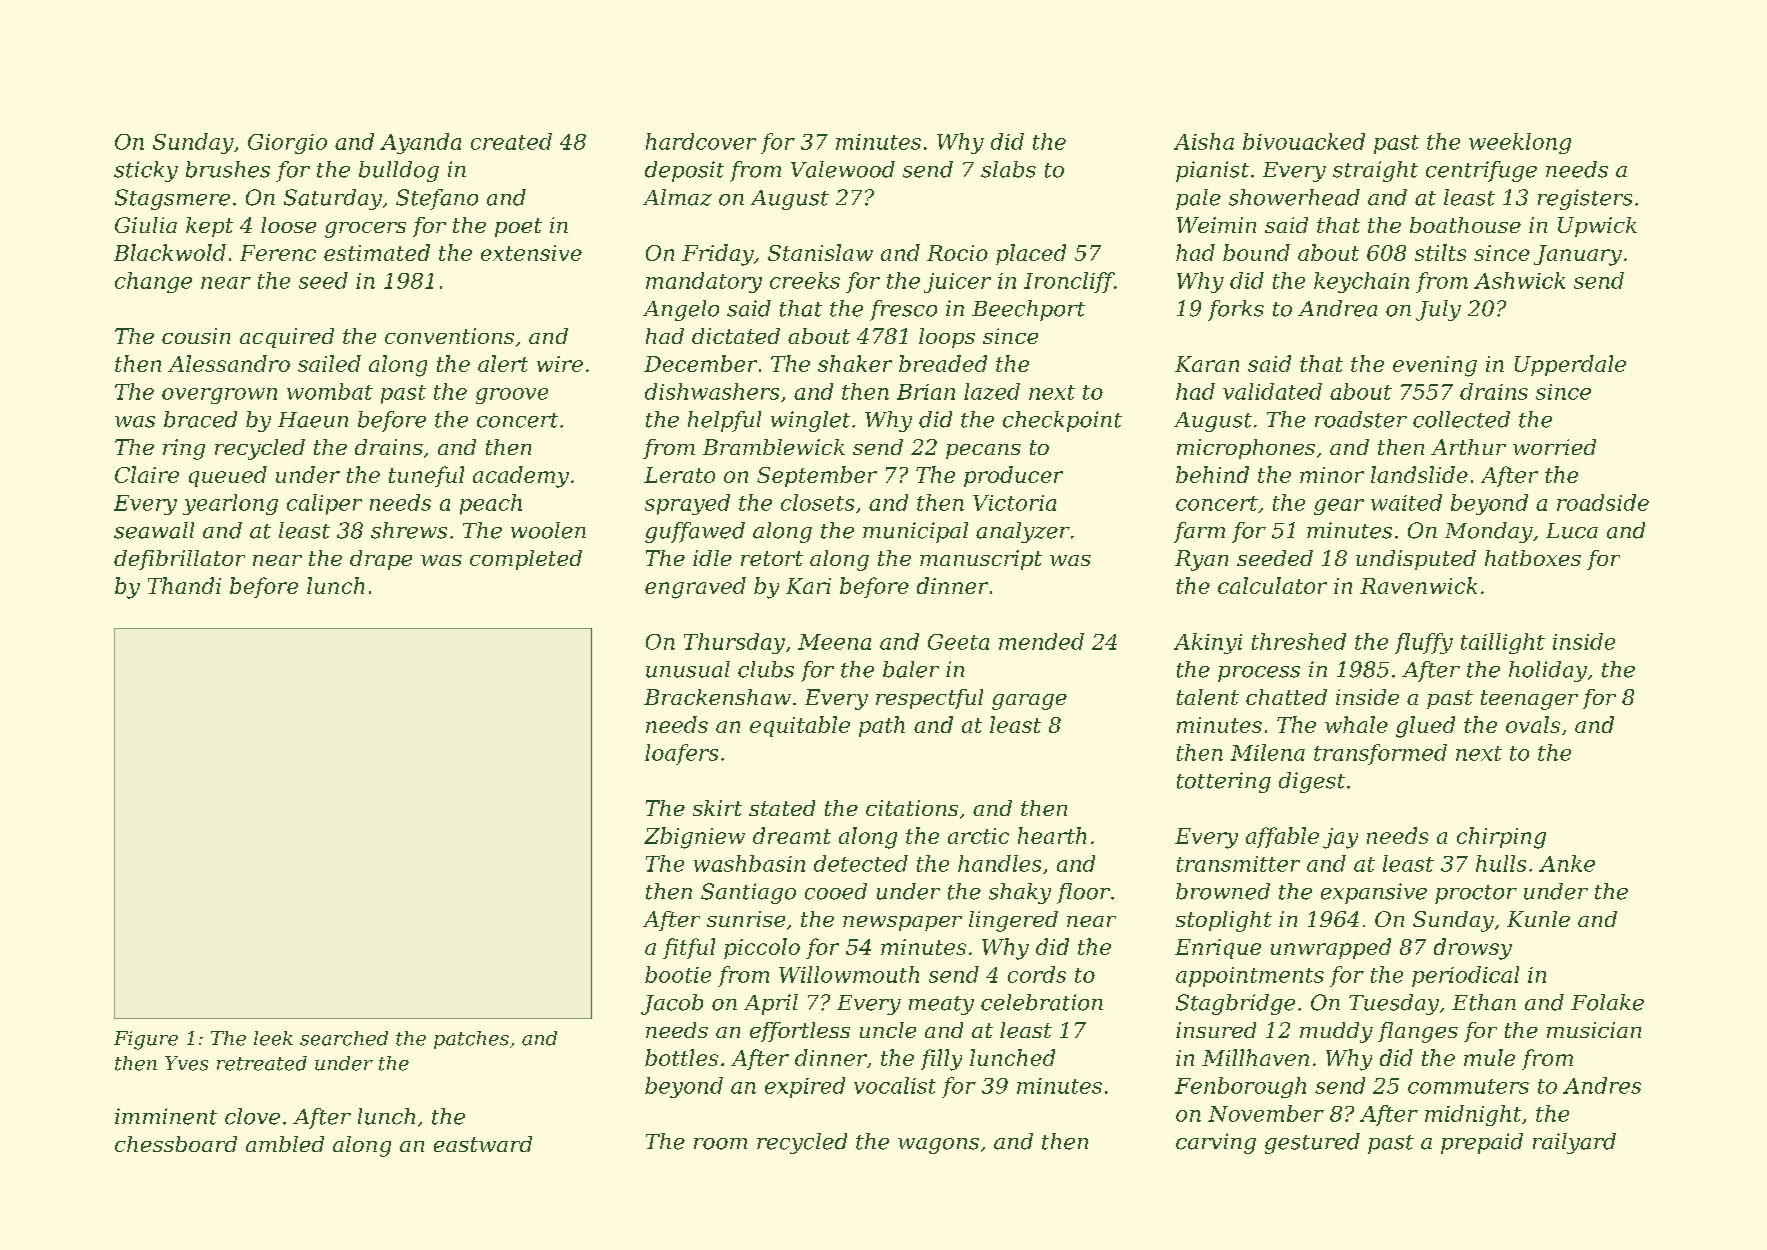 The width and height of the screenshot is (1767, 1250). What do you see at coordinates (1013, 921) in the screenshot?
I see `lingered` at bounding box center [1013, 921].
